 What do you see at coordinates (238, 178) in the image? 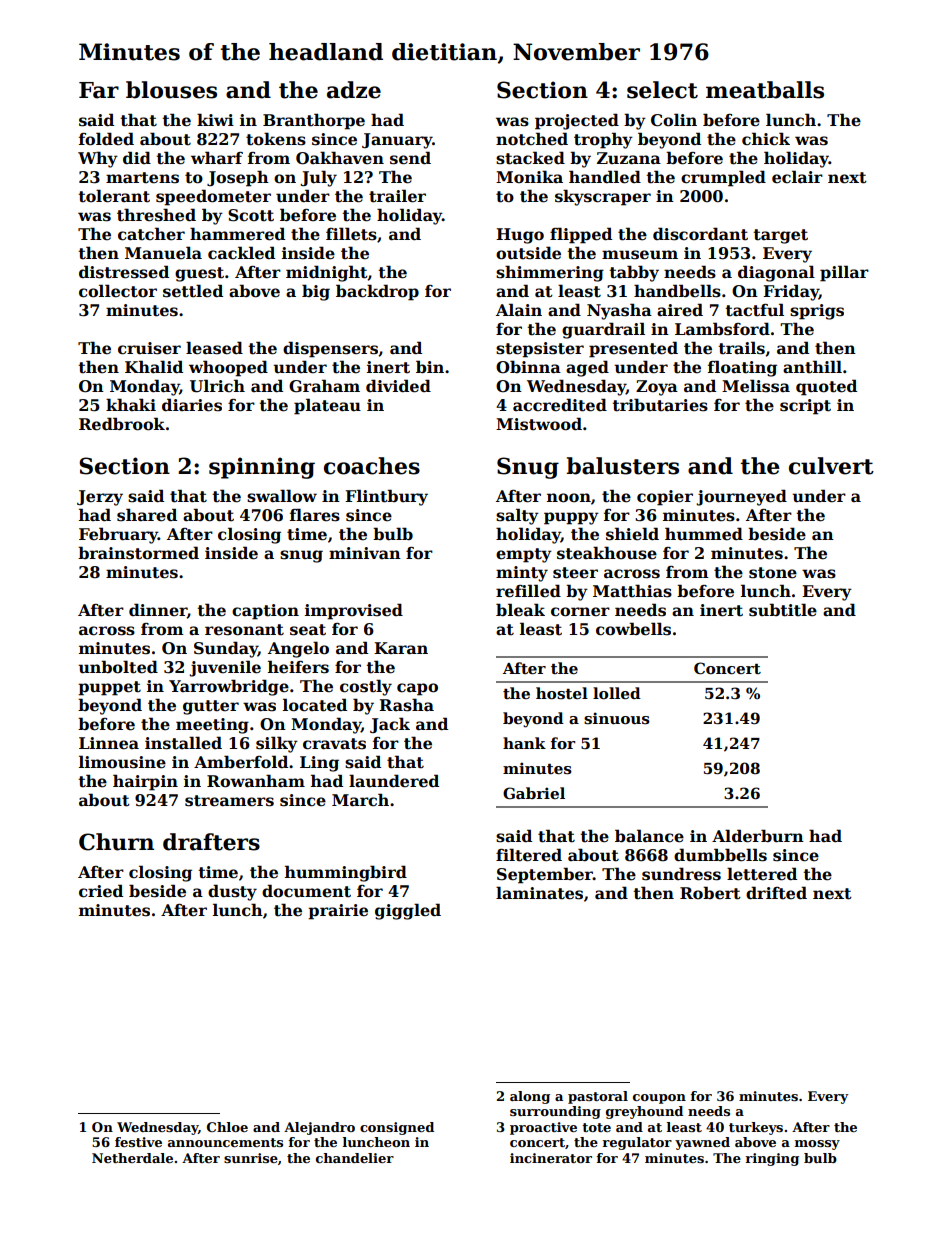
I see `Joseph` at bounding box center [238, 178].
